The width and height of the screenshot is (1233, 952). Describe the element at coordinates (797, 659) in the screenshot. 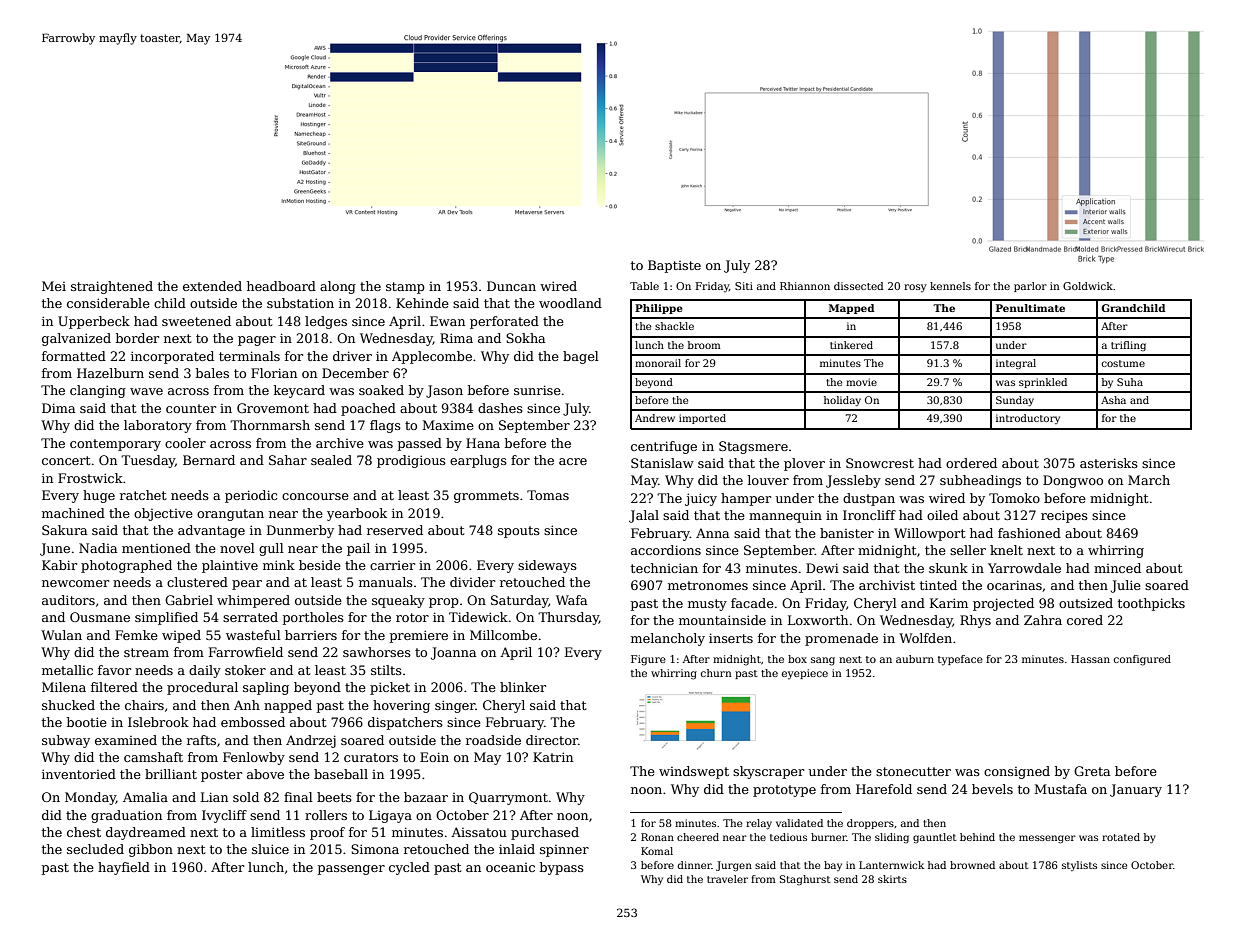

I see `box` at that location.
